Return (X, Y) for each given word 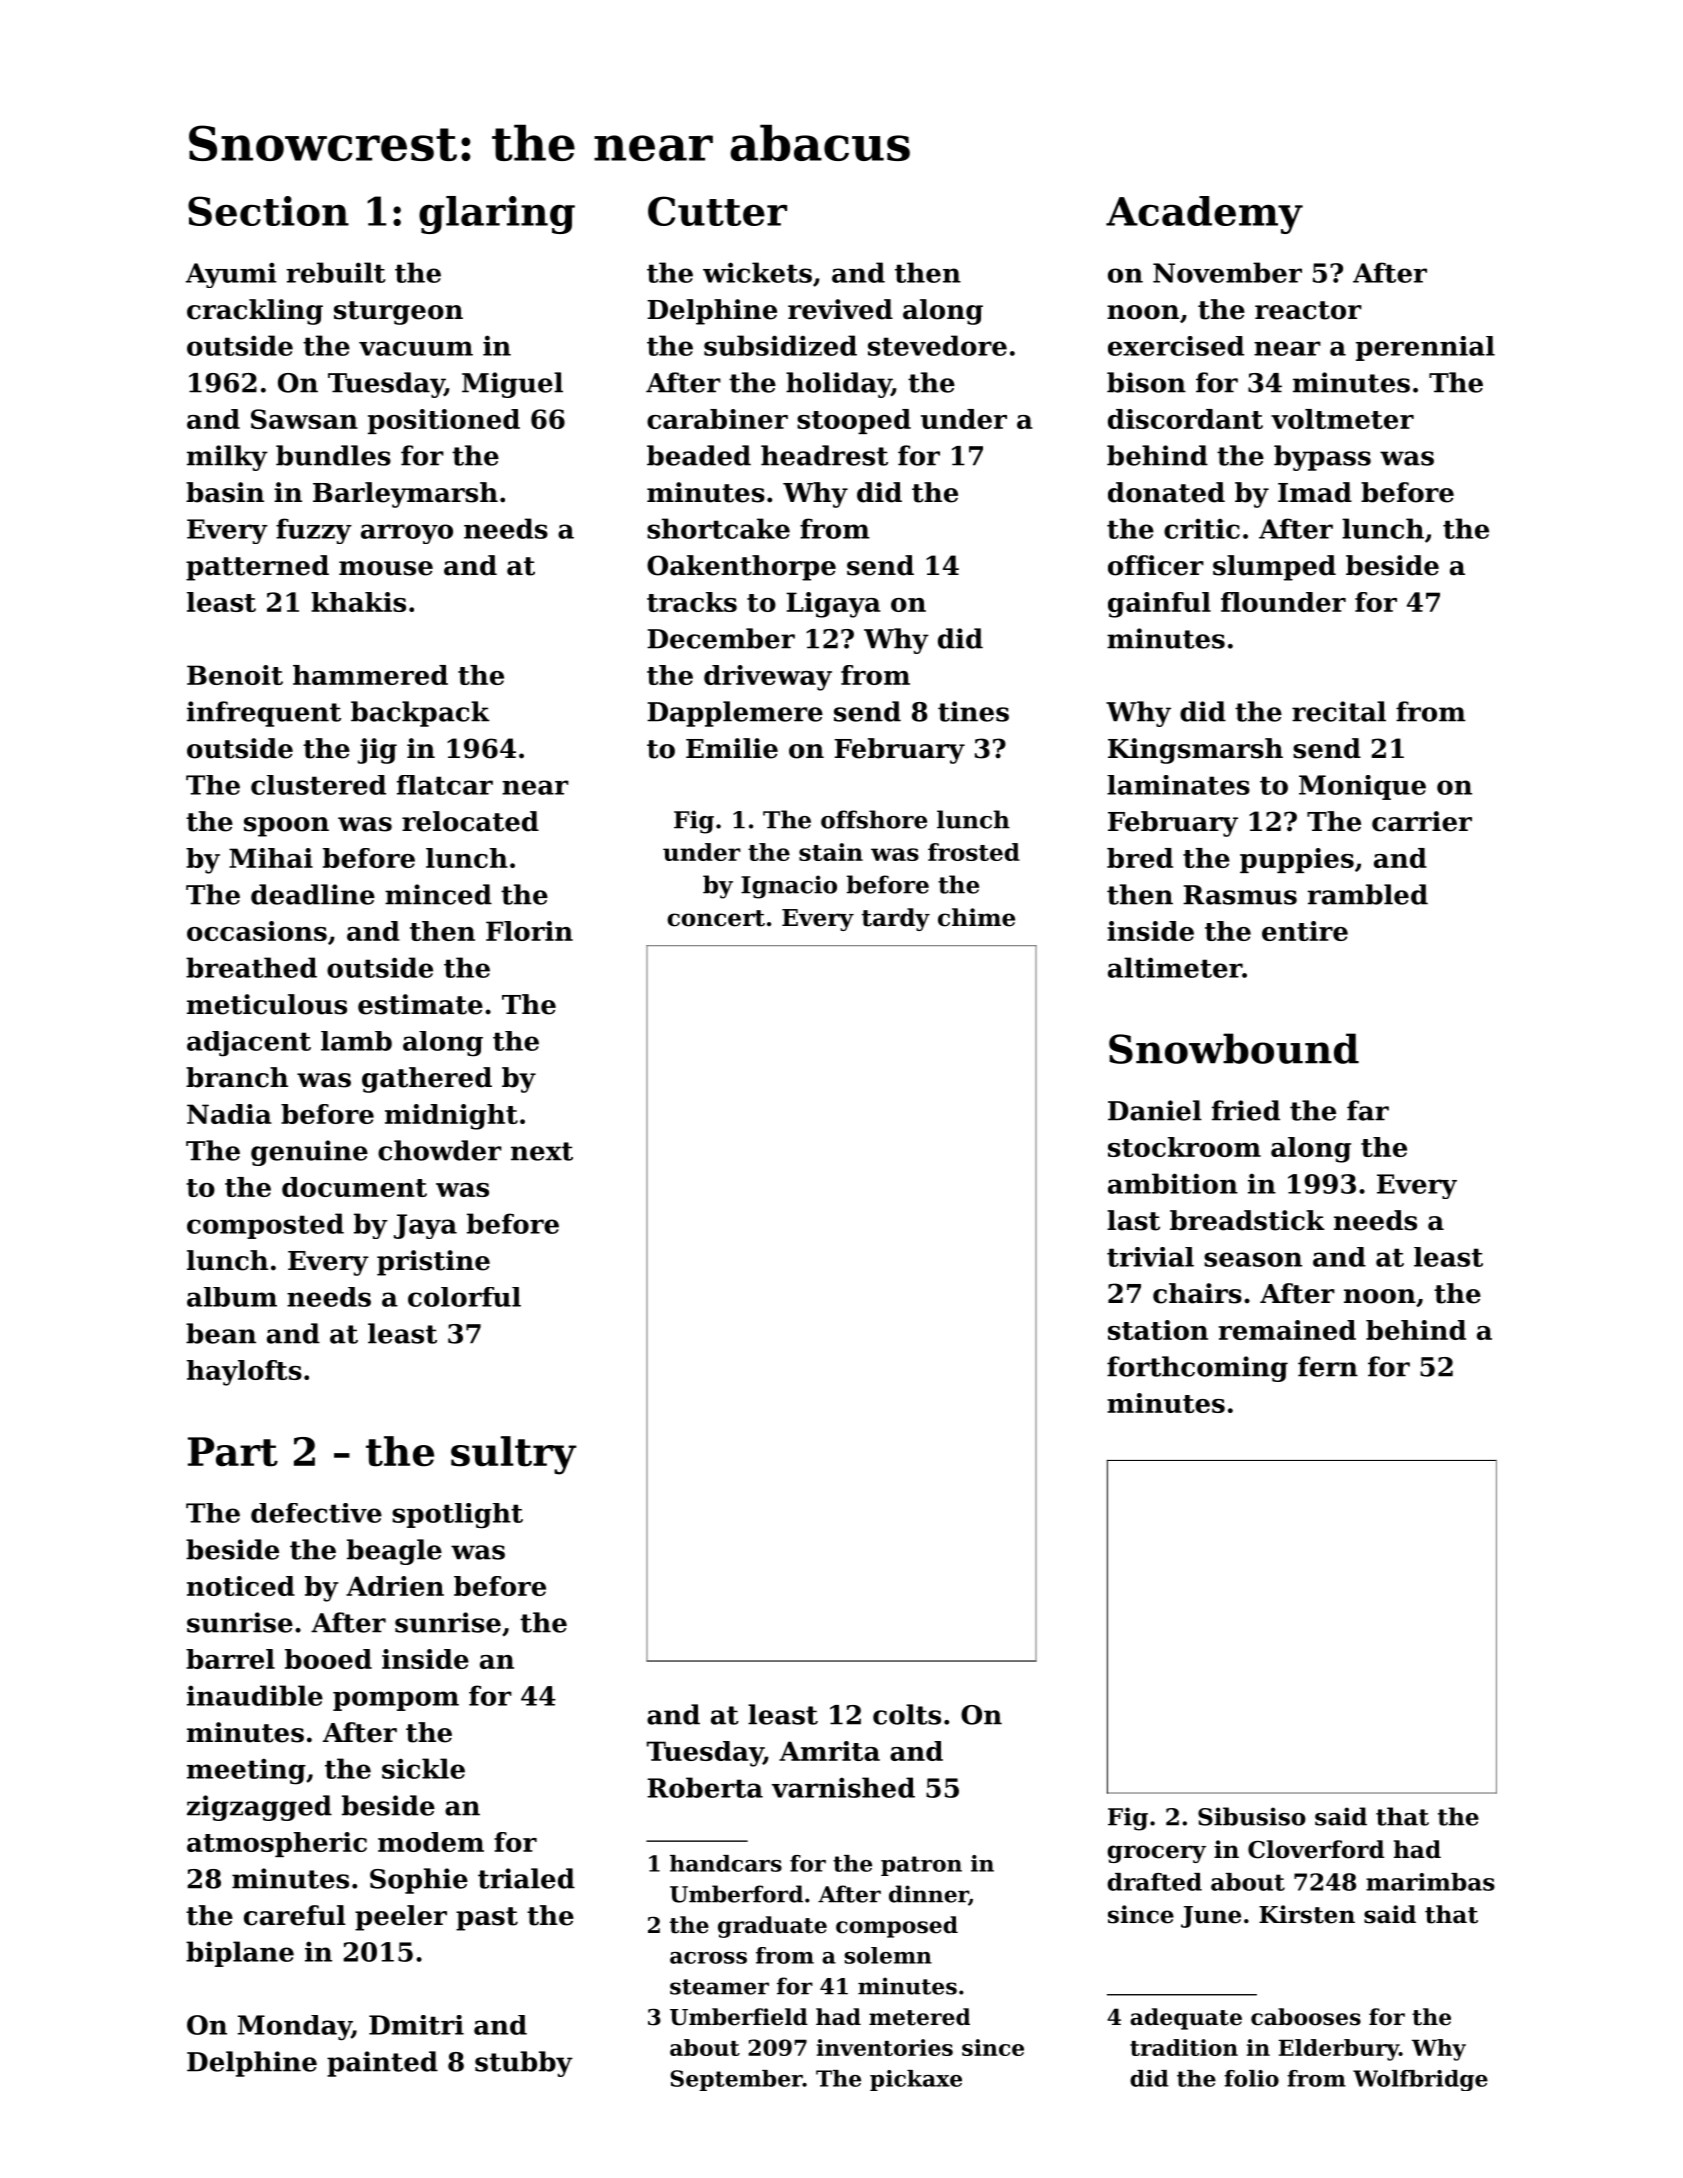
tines (973, 711)
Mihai (271, 858)
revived (840, 309)
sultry (514, 1455)
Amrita (829, 1751)
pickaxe (916, 2080)
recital (1339, 711)
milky (227, 458)
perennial (1425, 348)
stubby (524, 2064)
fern (1328, 1366)
